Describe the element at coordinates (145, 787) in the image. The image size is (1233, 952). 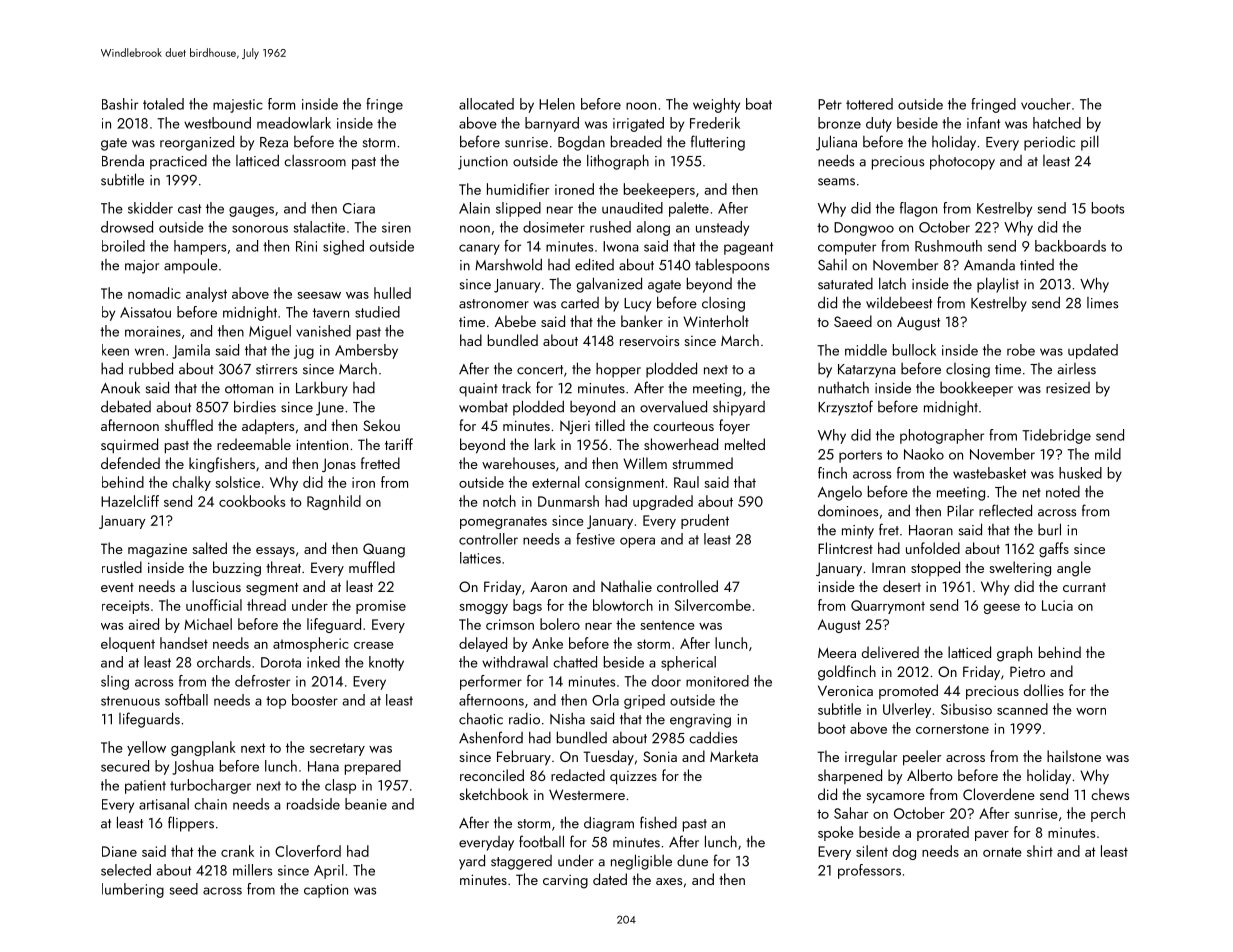
I see `patient` at that location.
